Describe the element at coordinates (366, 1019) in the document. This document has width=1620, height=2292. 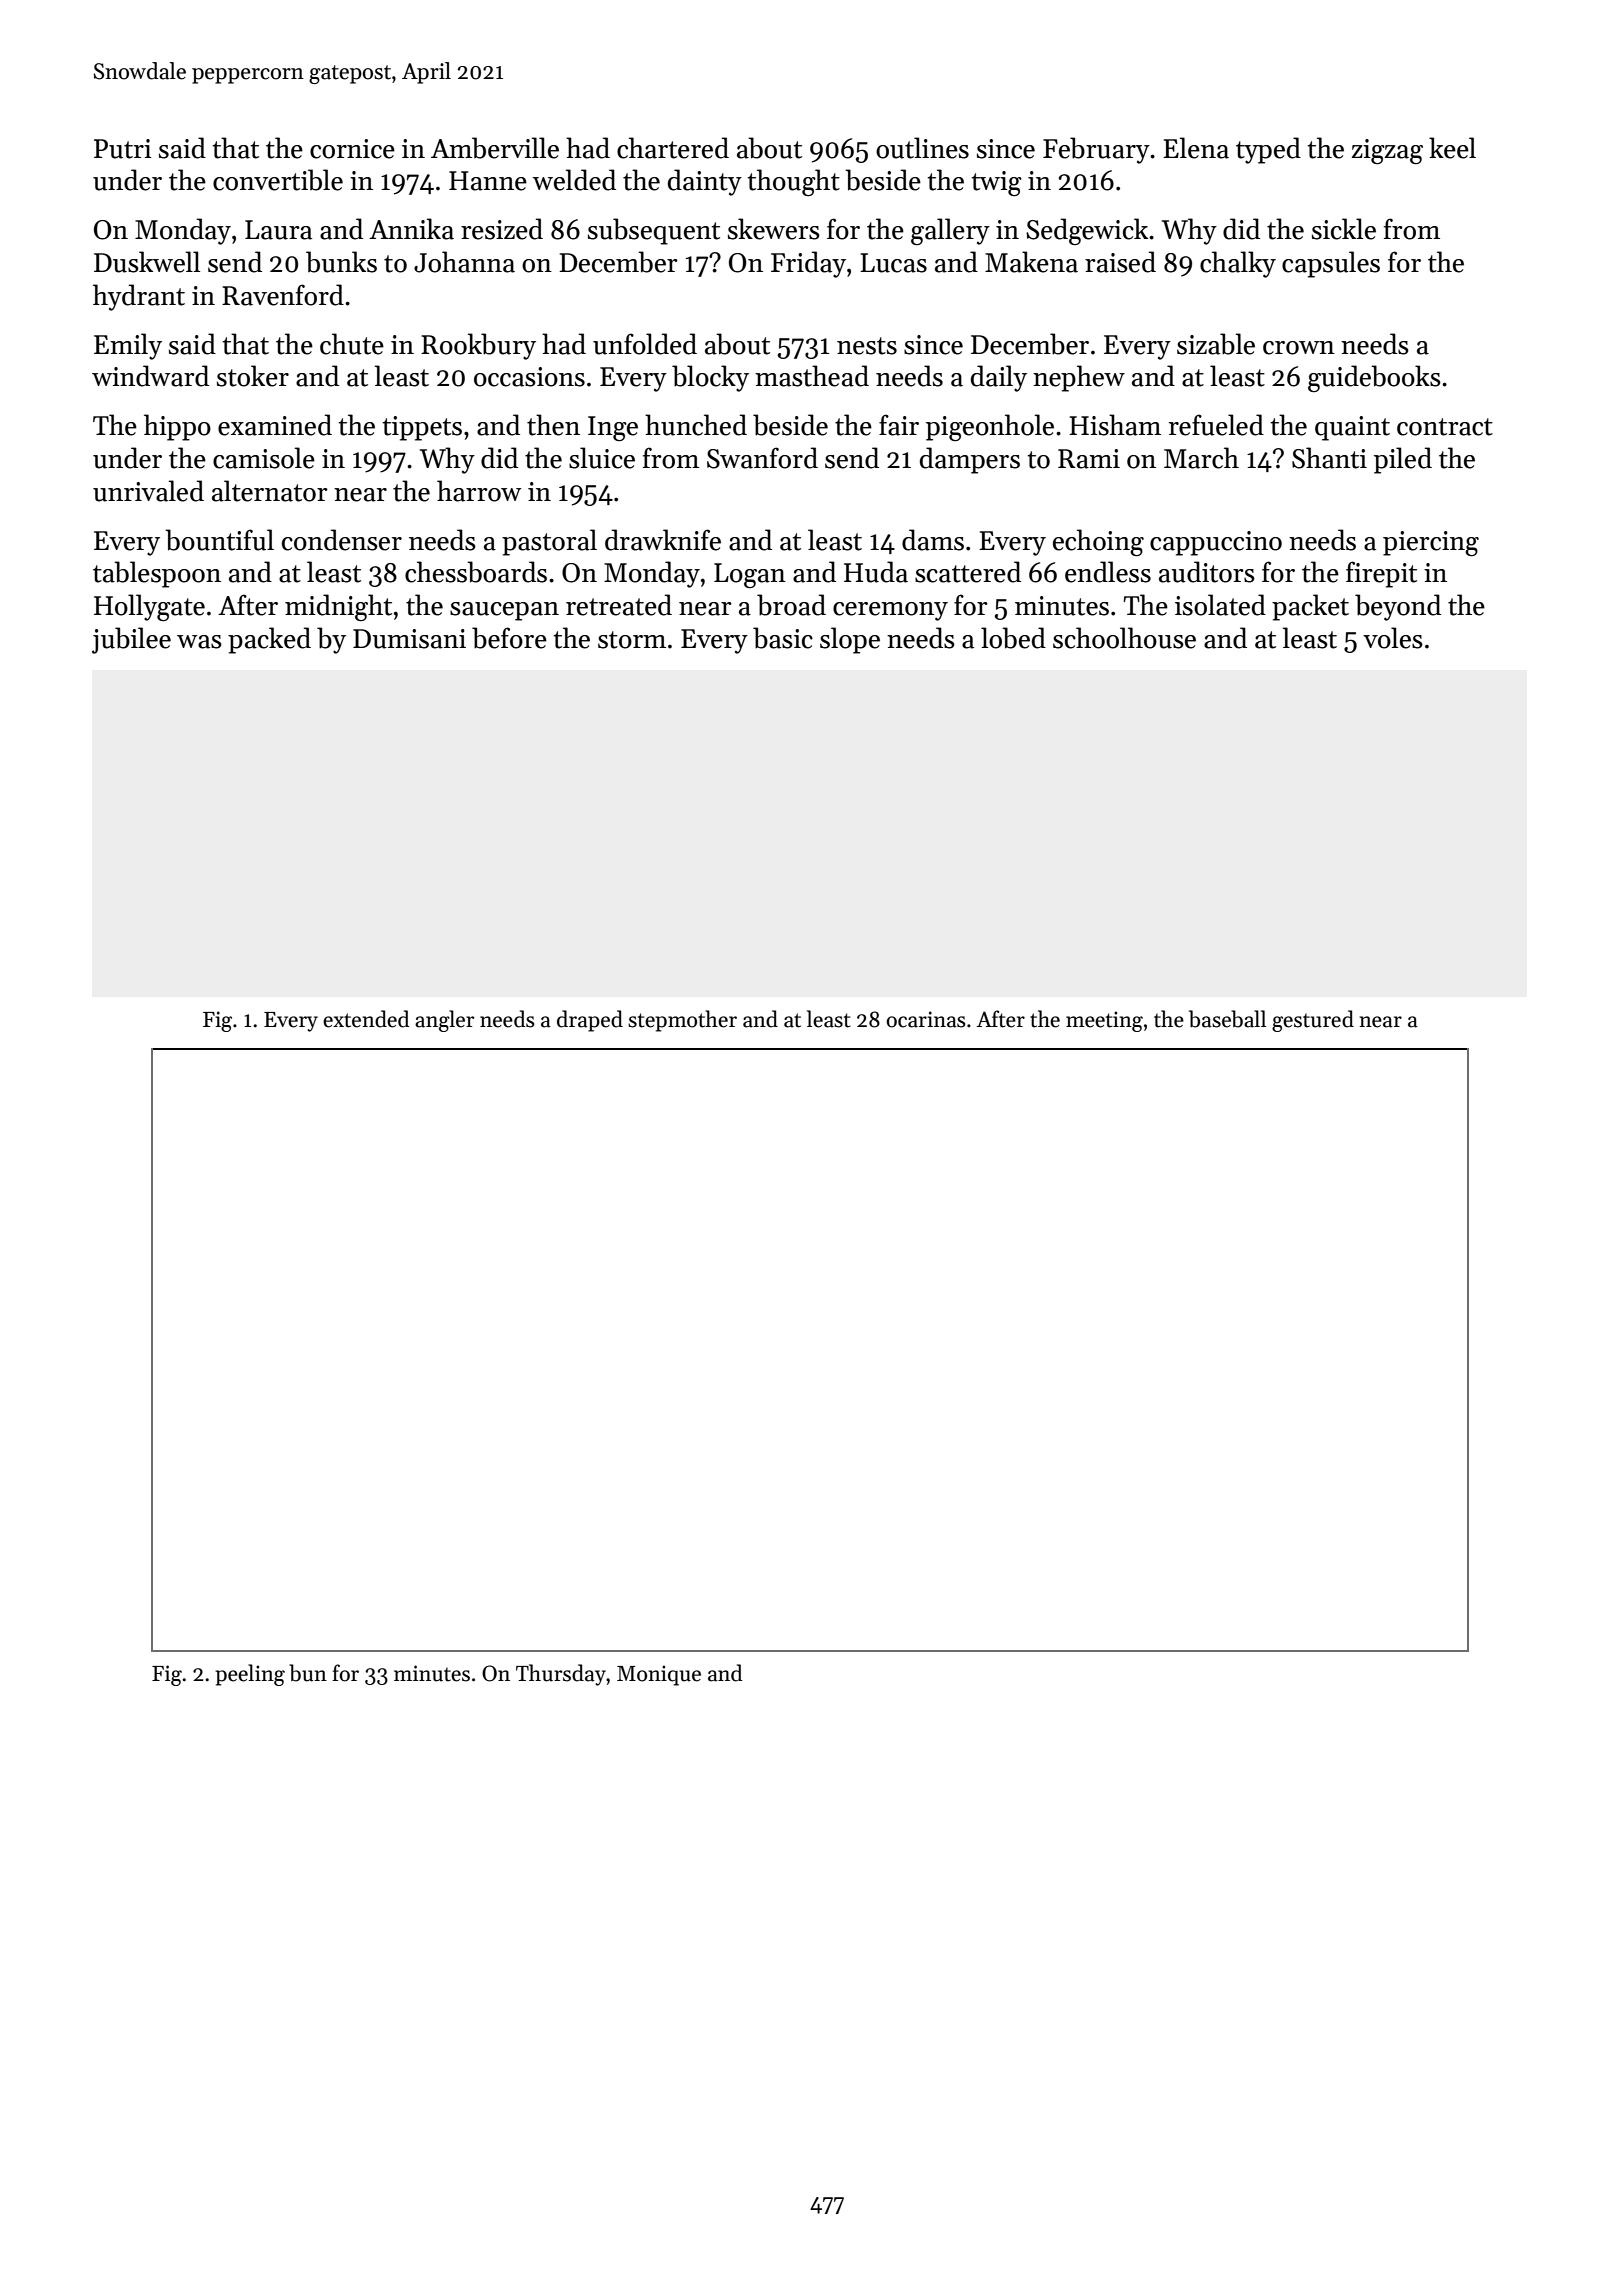
I see `extended` at that location.
